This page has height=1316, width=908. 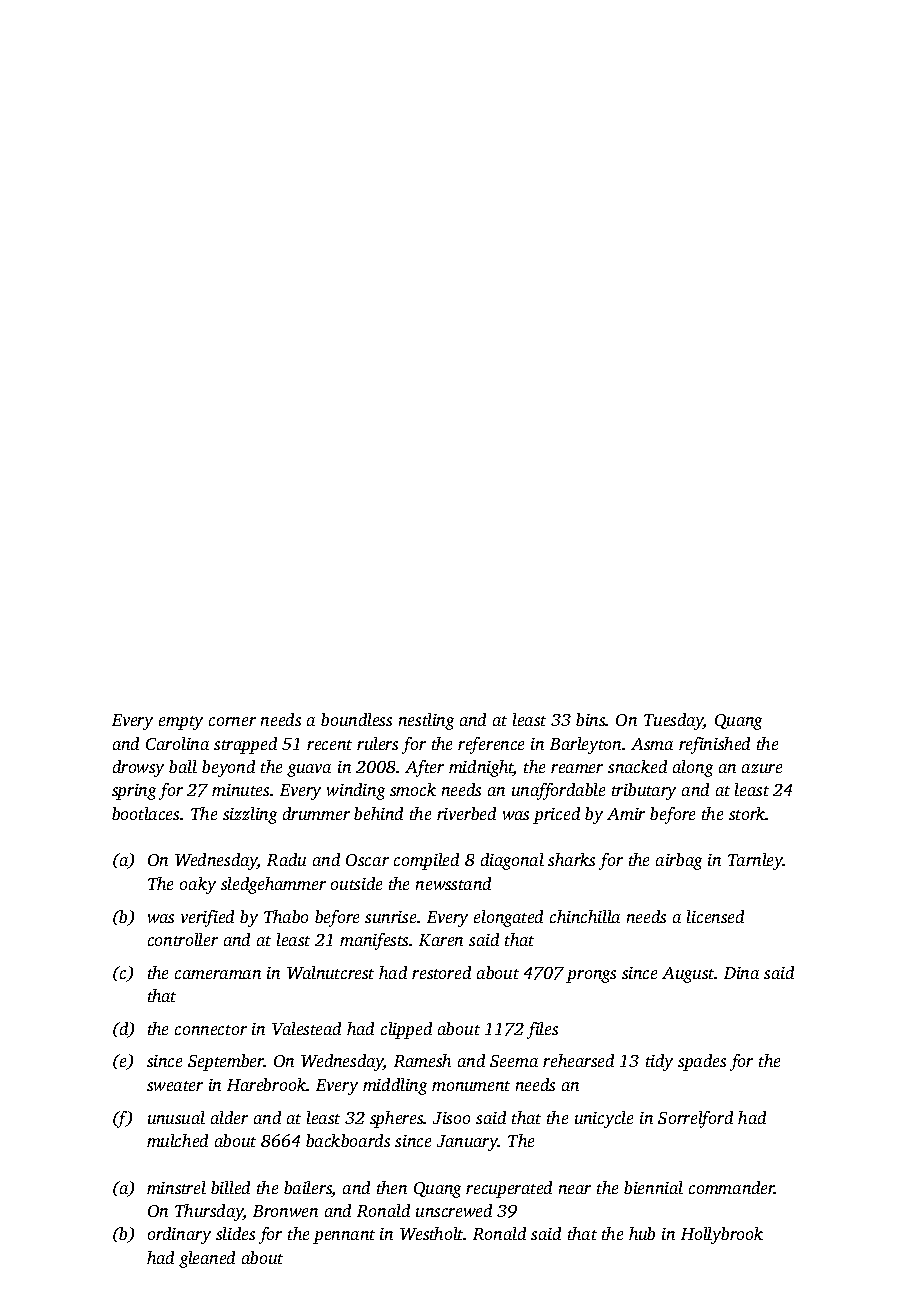 What do you see at coordinates (426, 721) in the page?
I see `nestling` at bounding box center [426, 721].
